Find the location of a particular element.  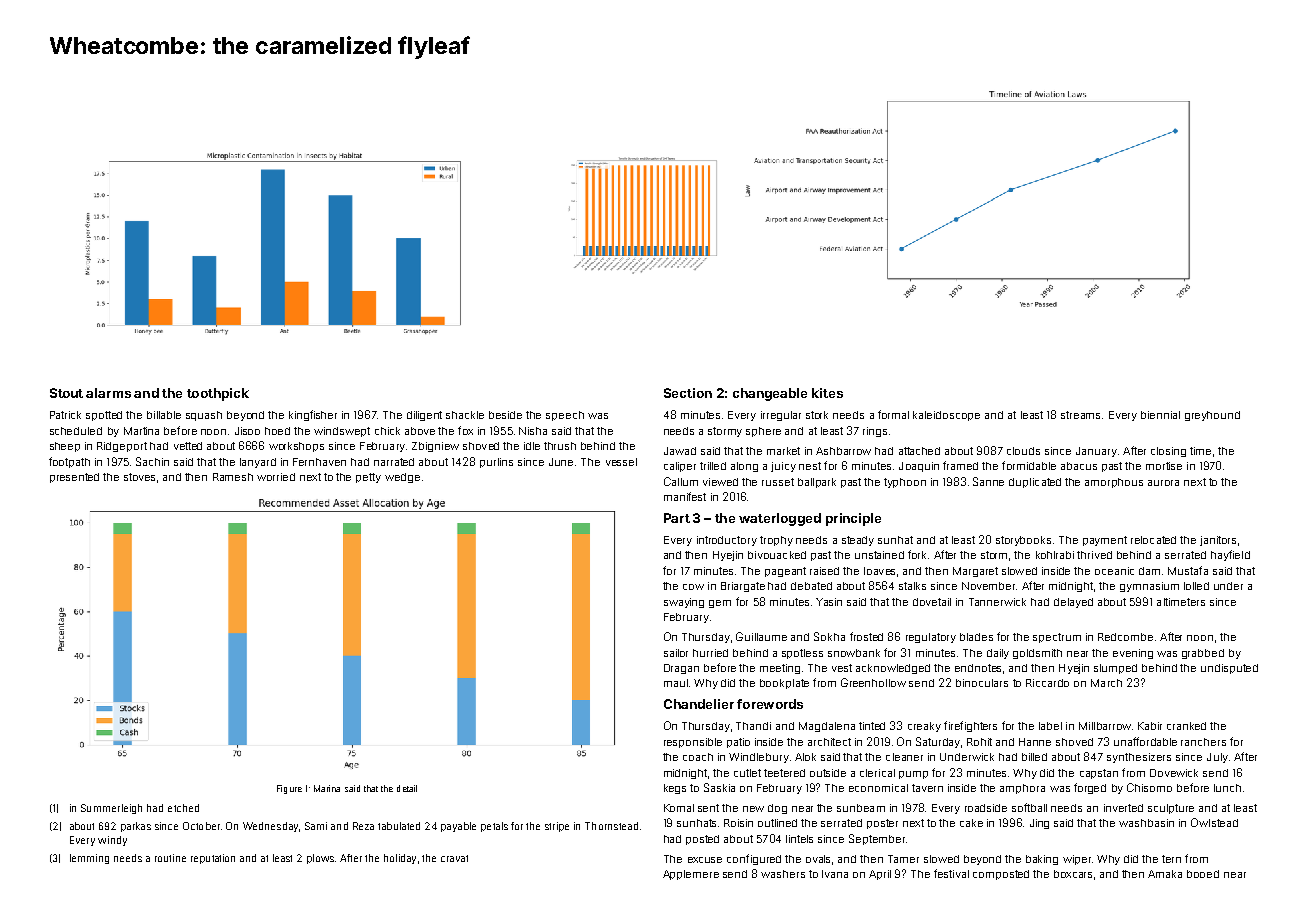

sailor is located at coordinates (676, 653).
